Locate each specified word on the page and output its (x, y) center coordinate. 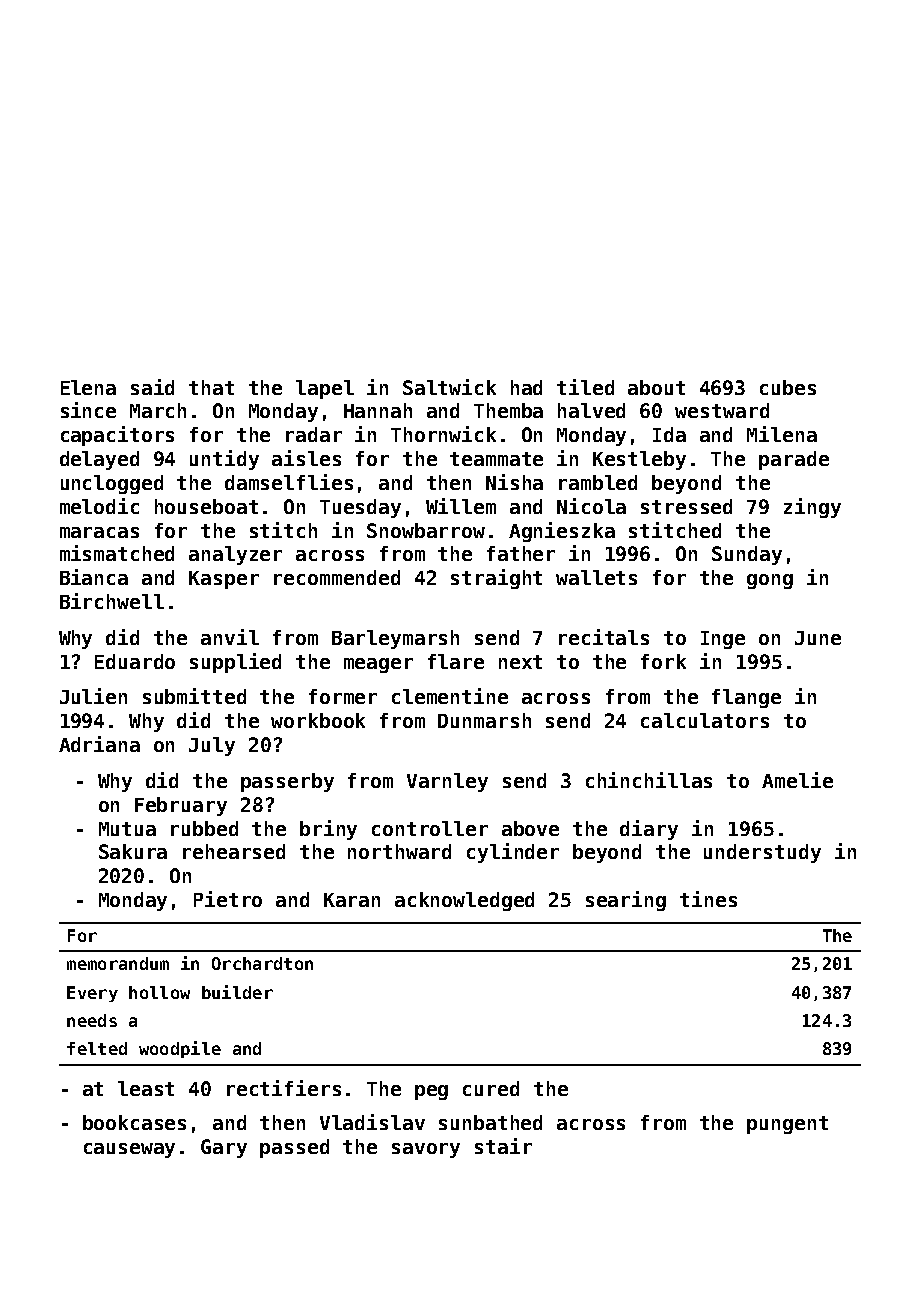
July (212, 746)
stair (503, 1146)
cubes (788, 387)
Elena (88, 387)
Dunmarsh (484, 720)
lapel (325, 389)
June (818, 638)
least (146, 1088)
